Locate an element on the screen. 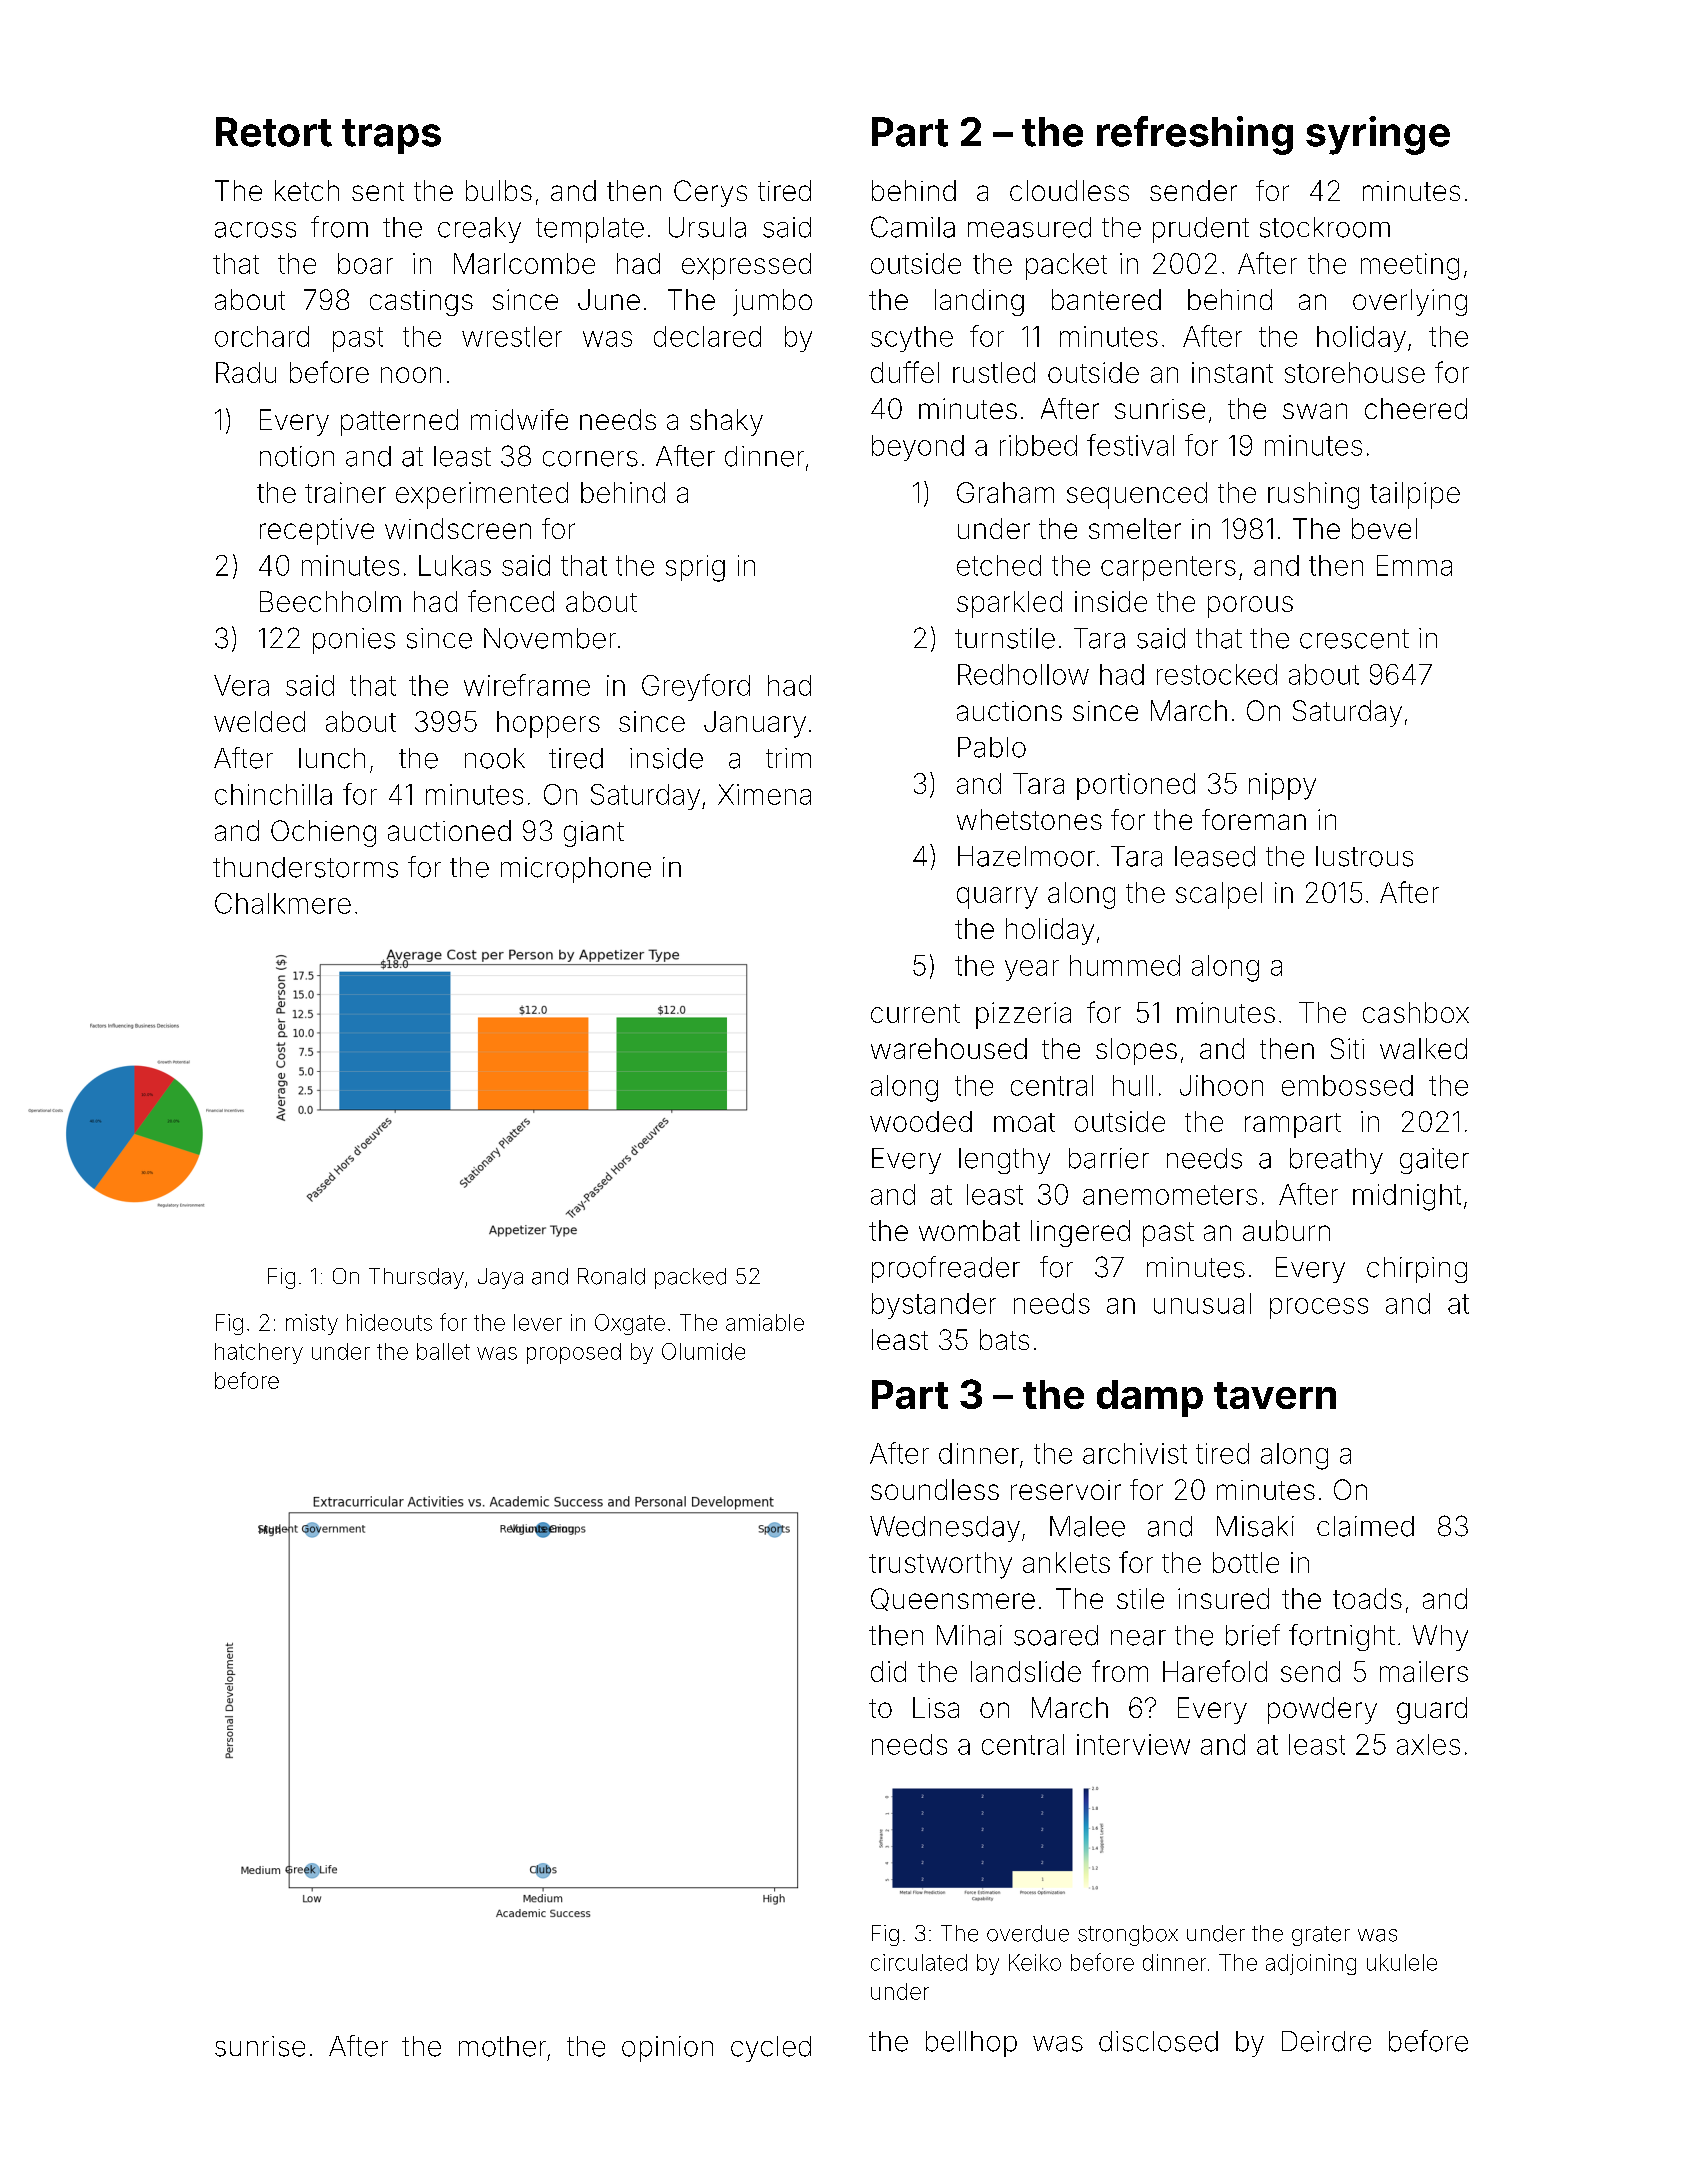 This screenshot has height=2178, width=1683. microphone is located at coordinates (576, 870).
